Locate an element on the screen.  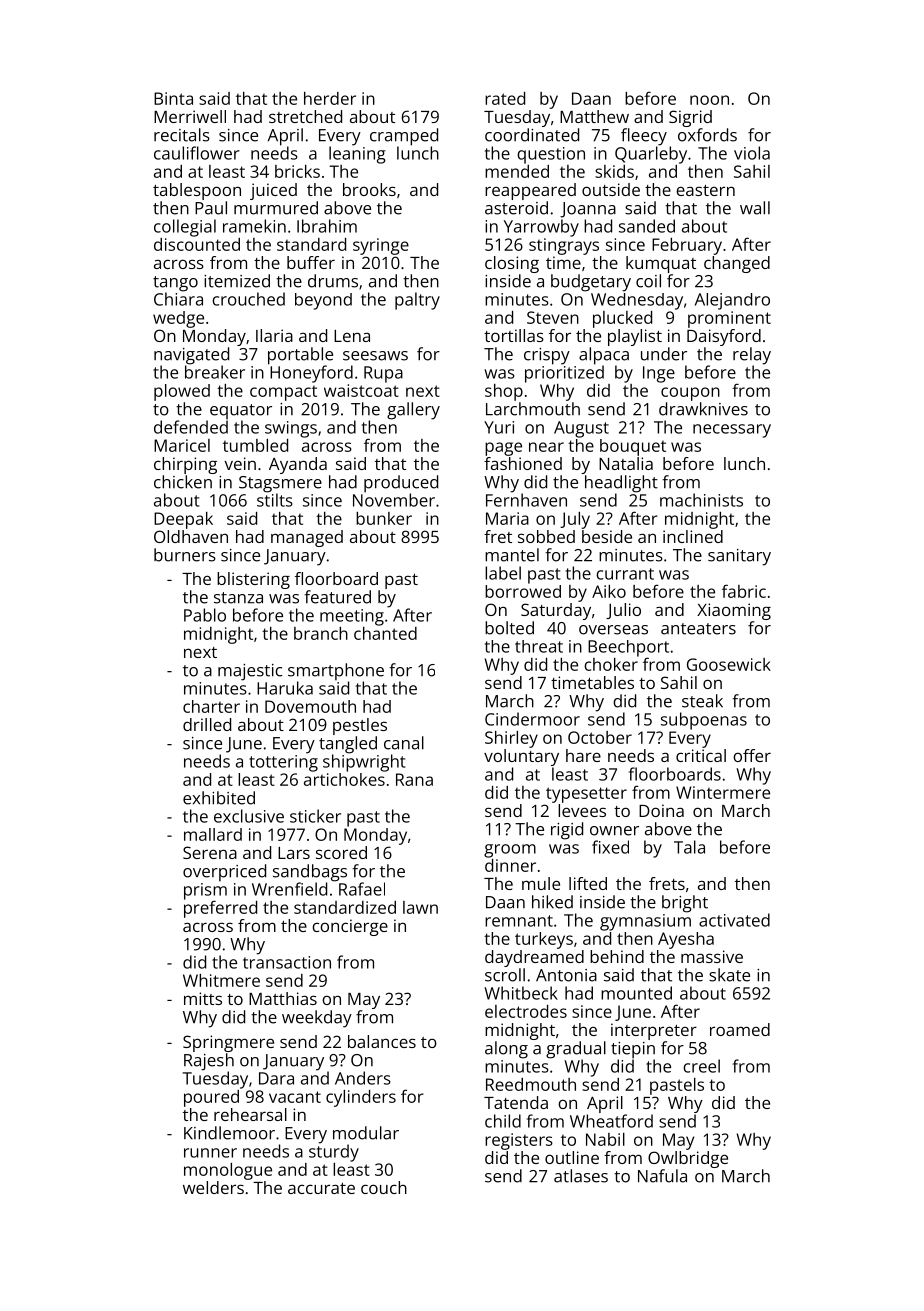
accurate is located at coordinates (321, 1188).
